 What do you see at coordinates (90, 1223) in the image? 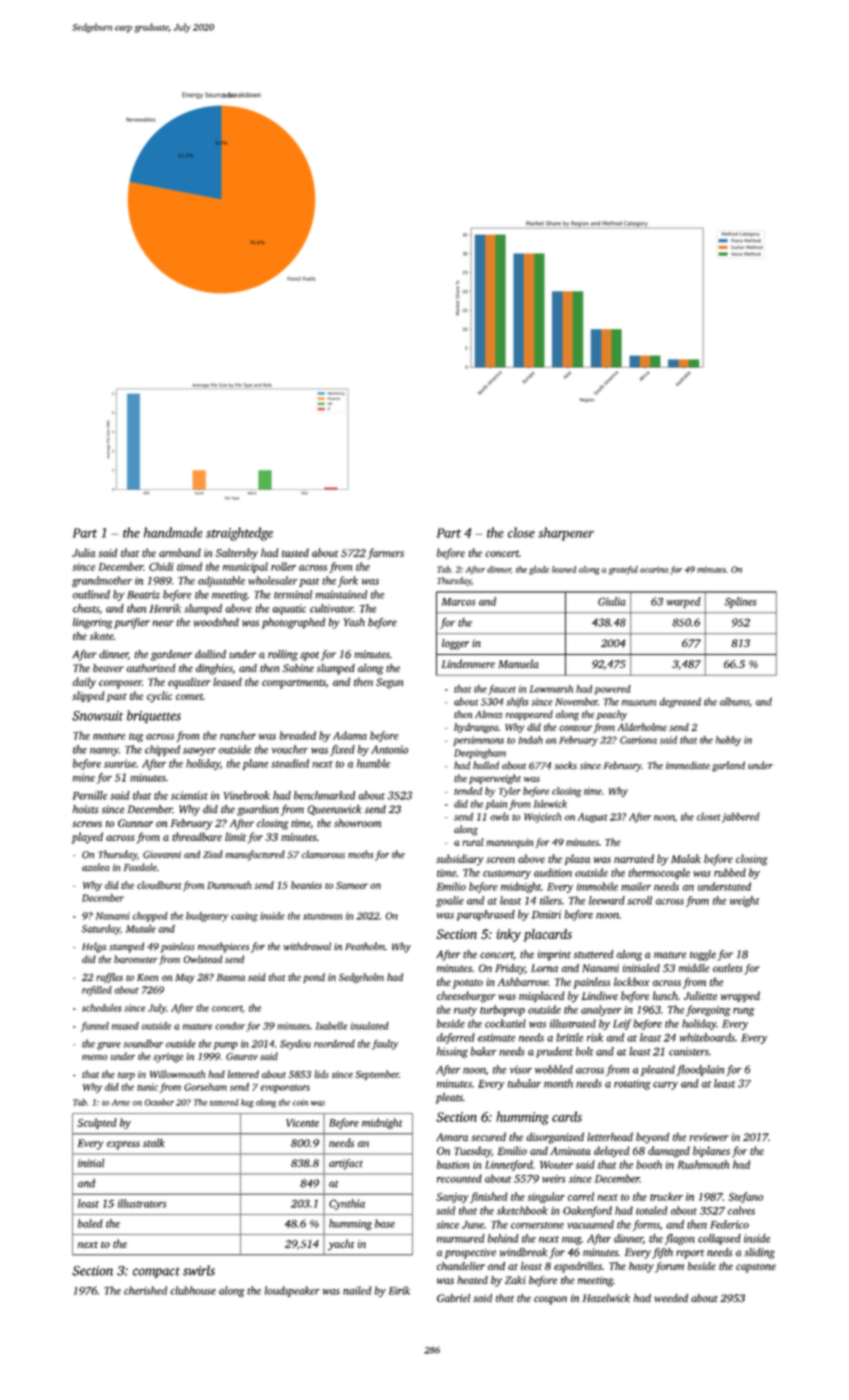
I see `baled` at bounding box center [90, 1223].
